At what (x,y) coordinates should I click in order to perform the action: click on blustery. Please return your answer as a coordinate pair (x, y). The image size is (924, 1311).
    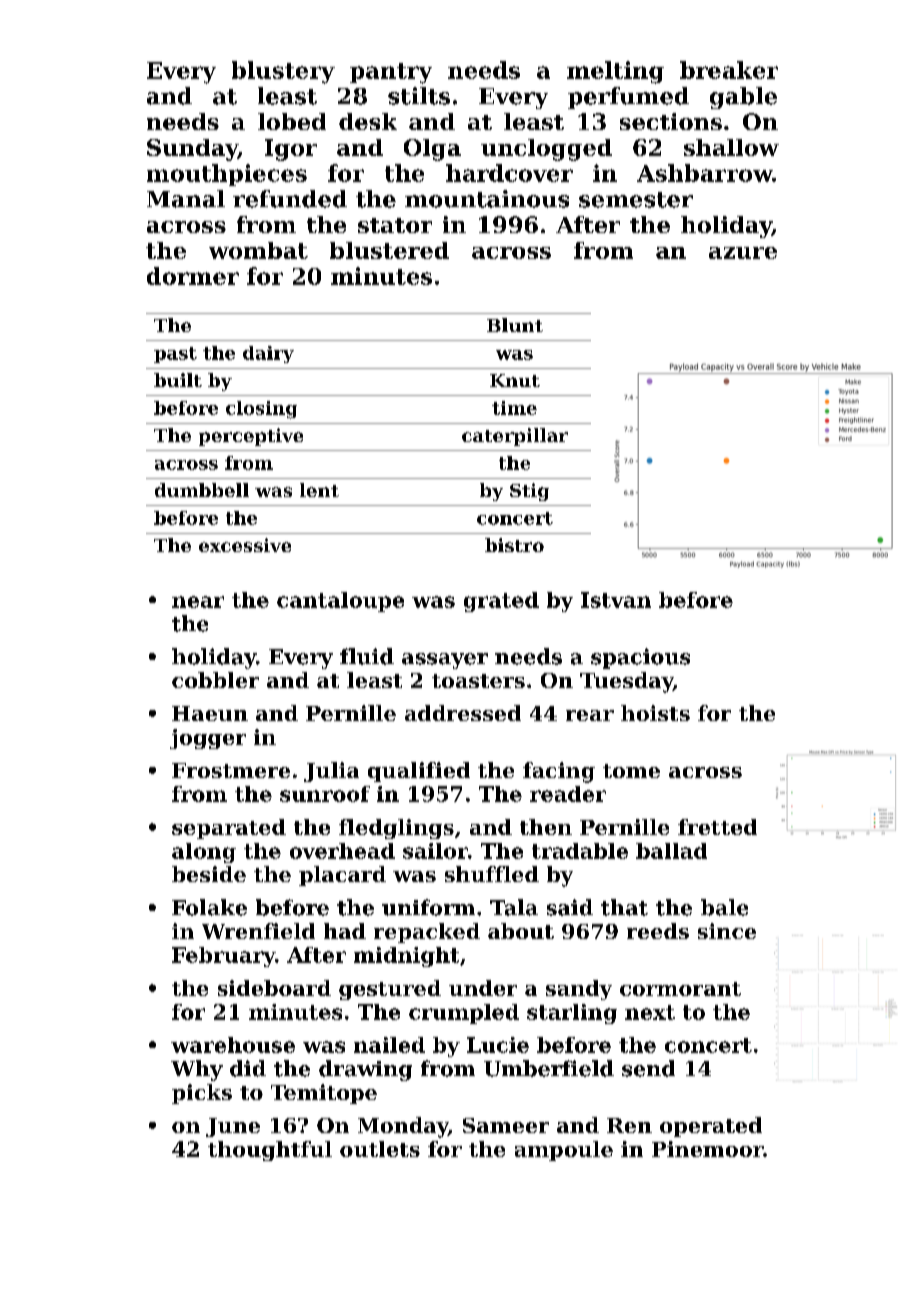
    Looking at the image, I should click on (283, 72).
